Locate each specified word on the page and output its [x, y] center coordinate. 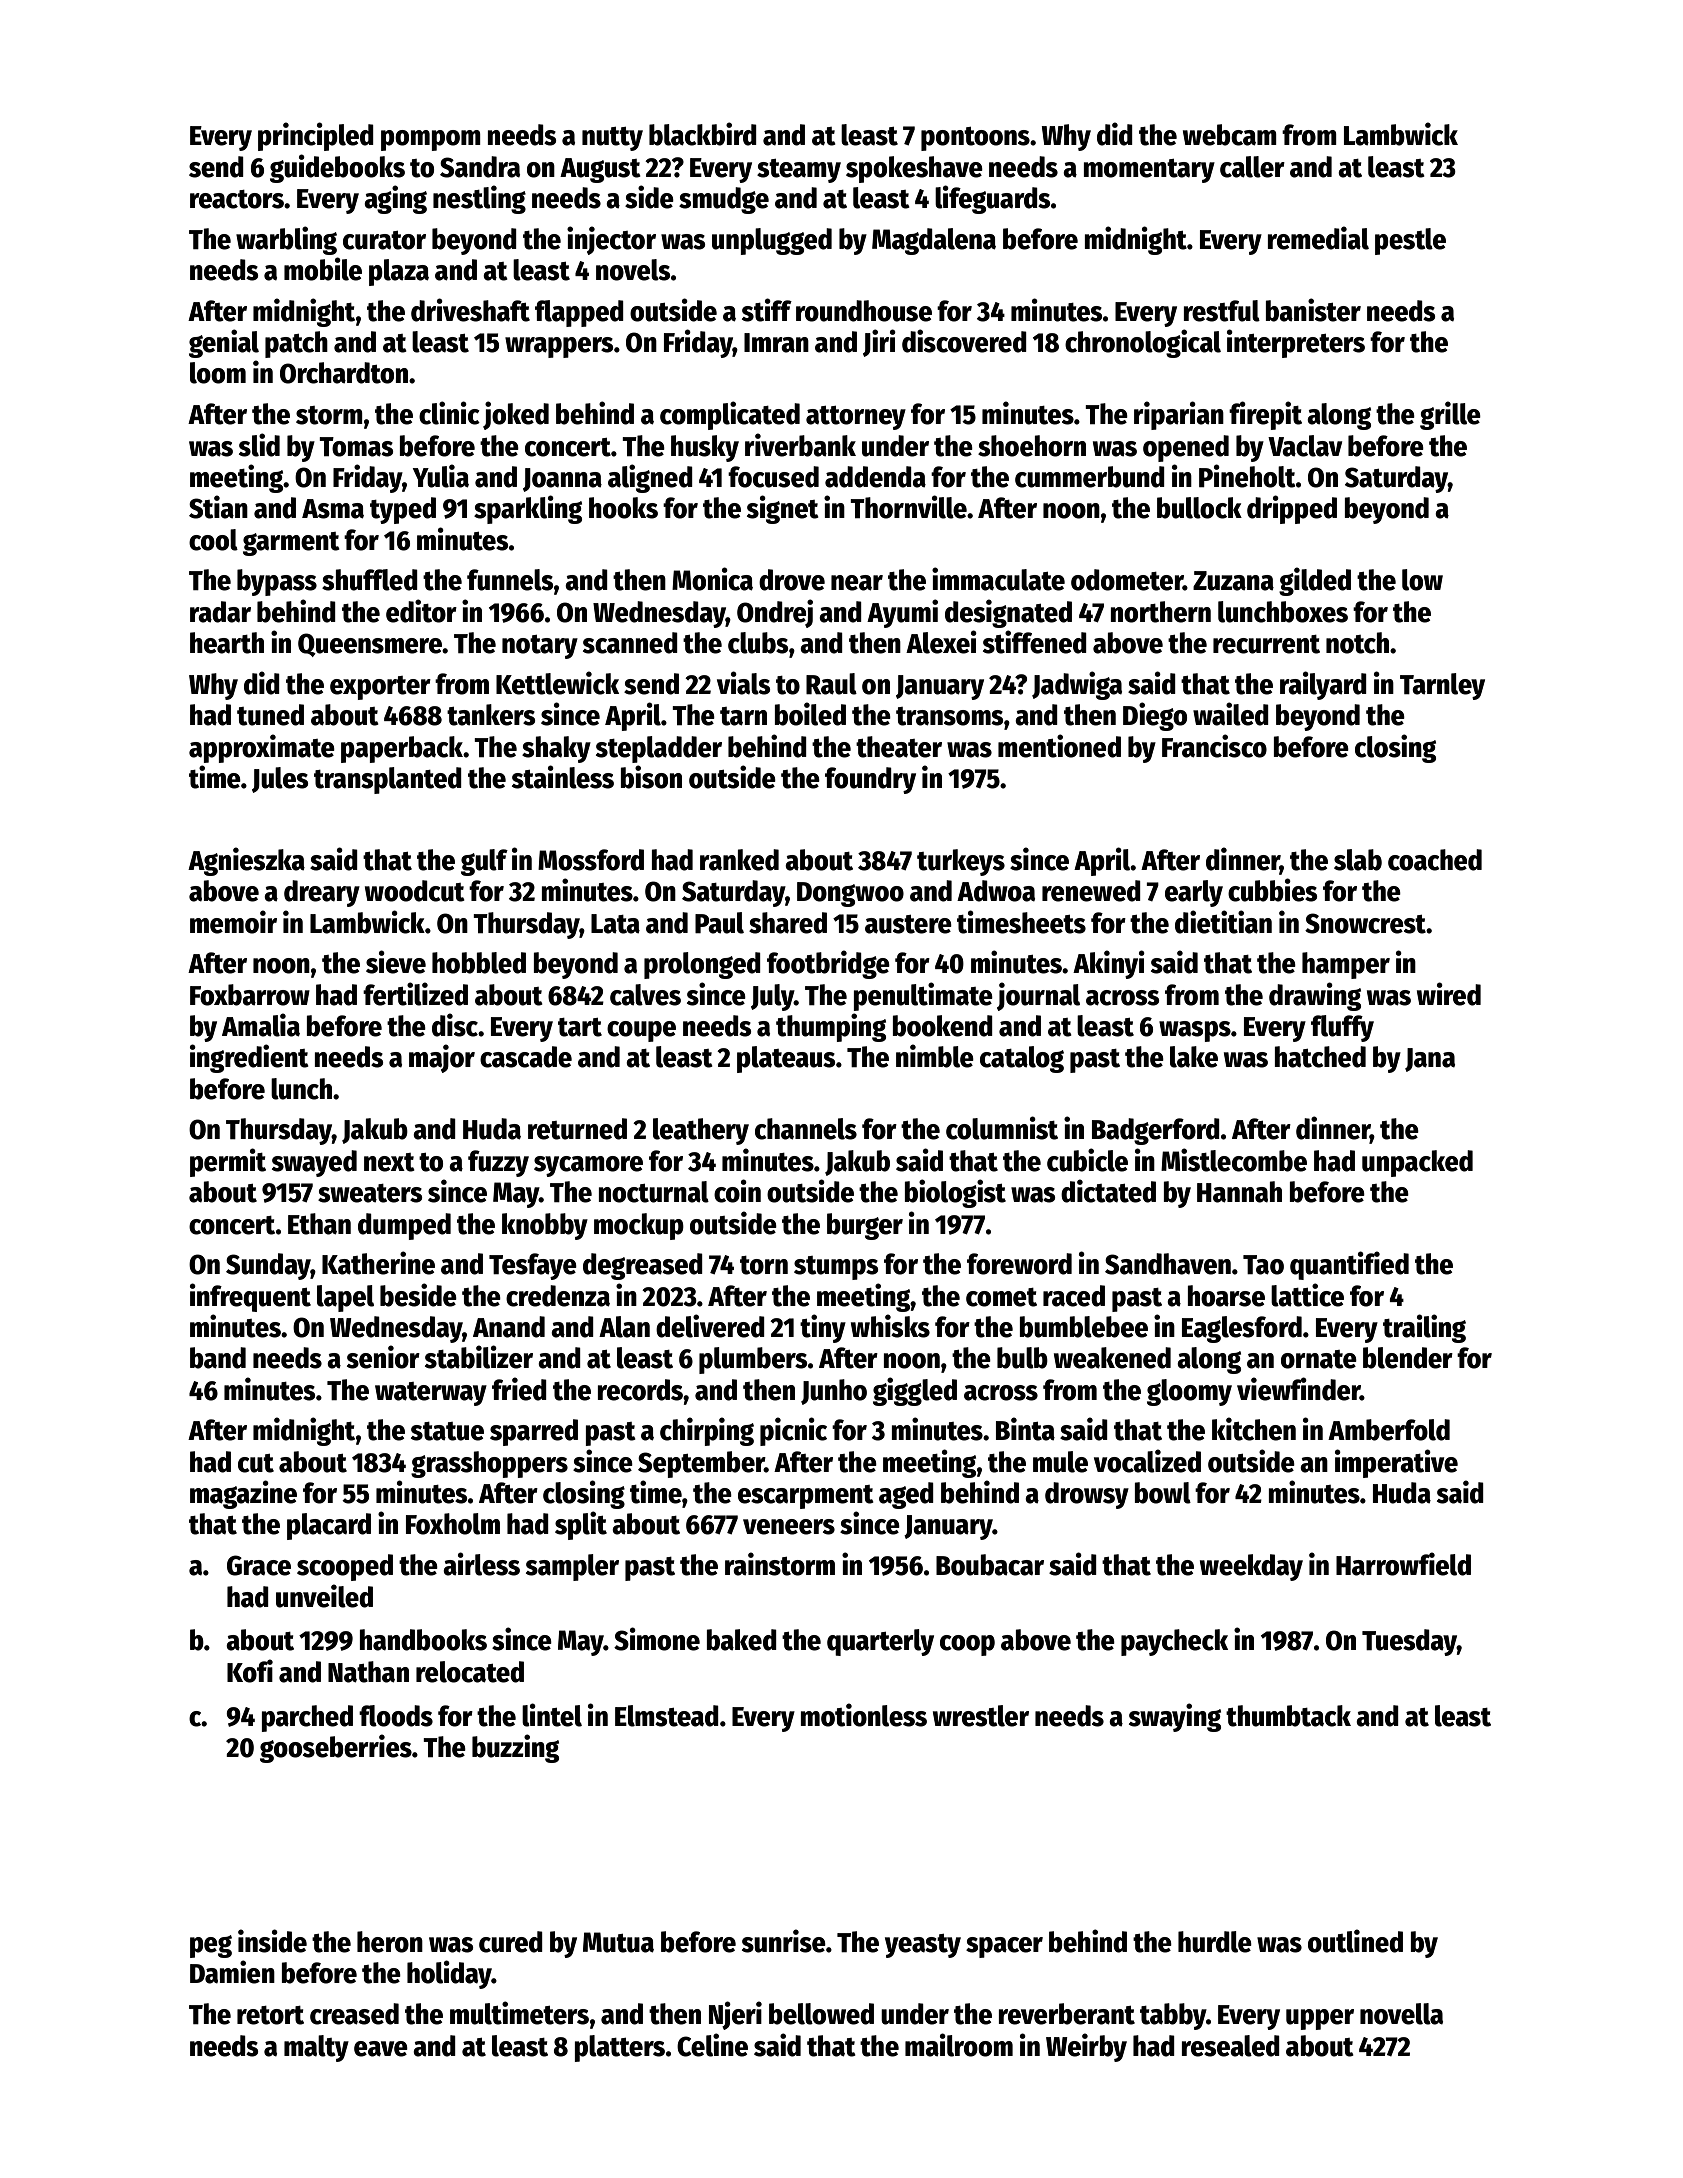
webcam [1230, 135]
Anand [509, 1327]
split [581, 1525]
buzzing [515, 1748]
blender [1408, 1358]
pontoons [975, 139]
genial [224, 343]
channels [806, 1129]
